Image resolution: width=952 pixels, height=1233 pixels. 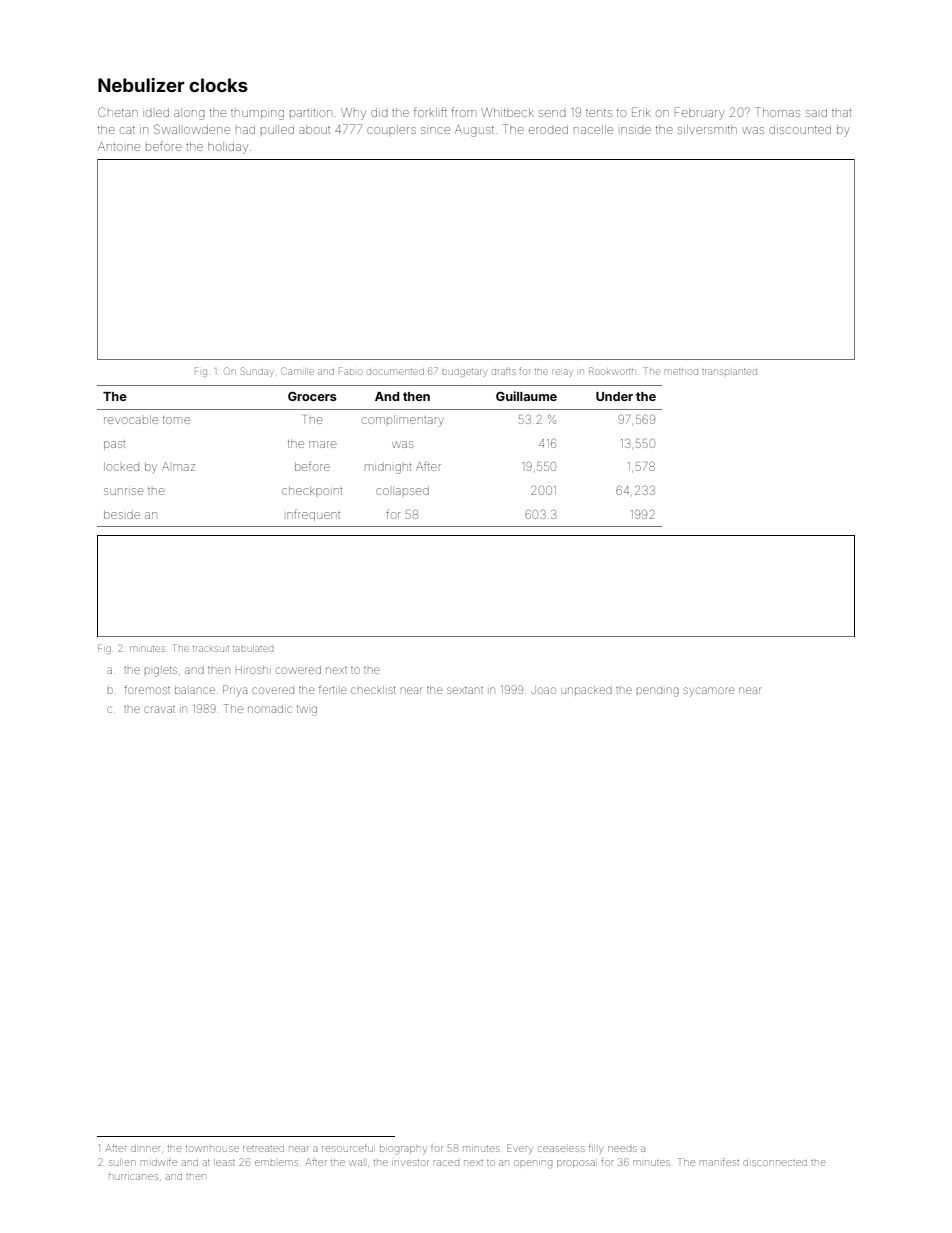 I want to click on Rookworth, so click(x=612, y=371).
